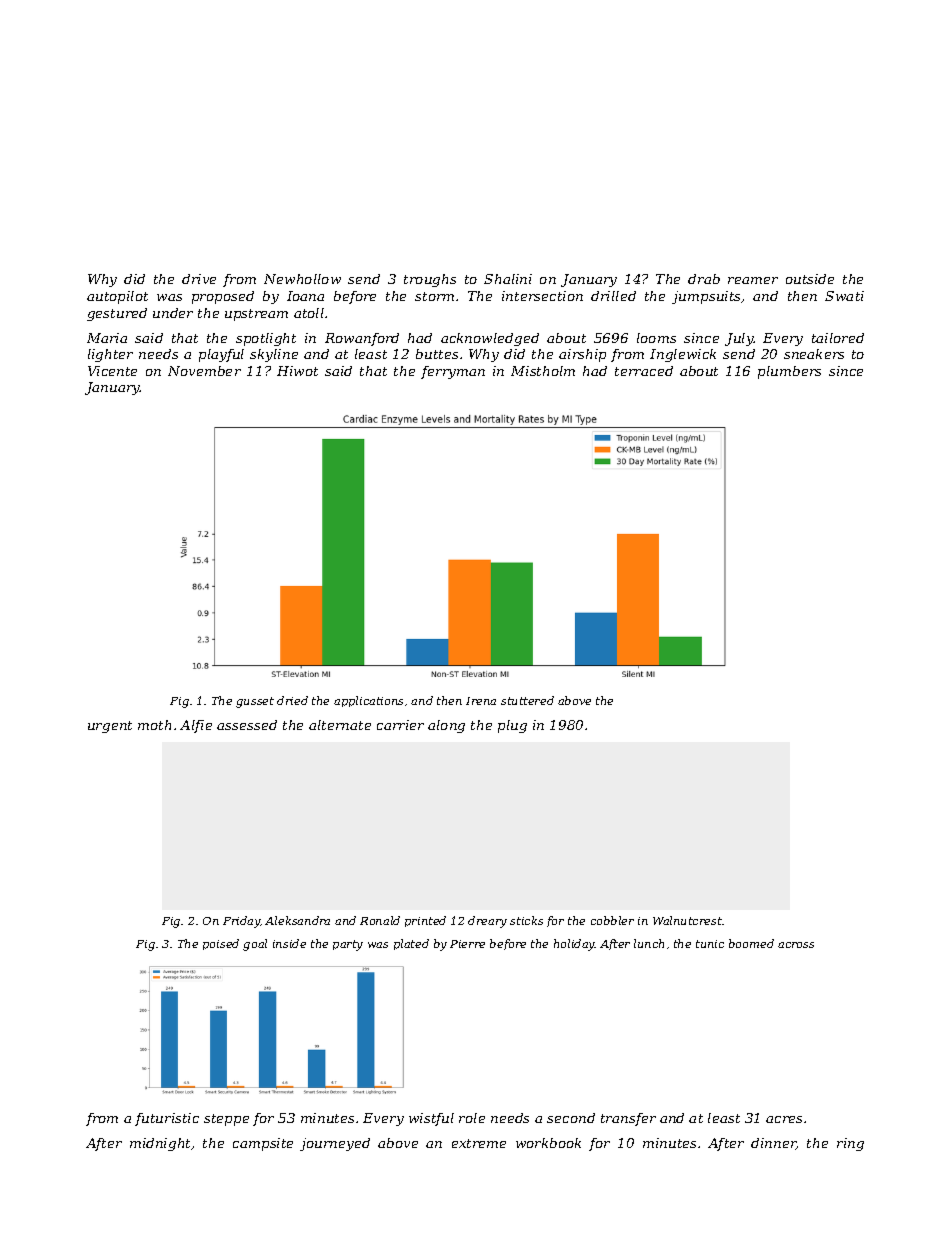  I want to click on assessed, so click(247, 725).
